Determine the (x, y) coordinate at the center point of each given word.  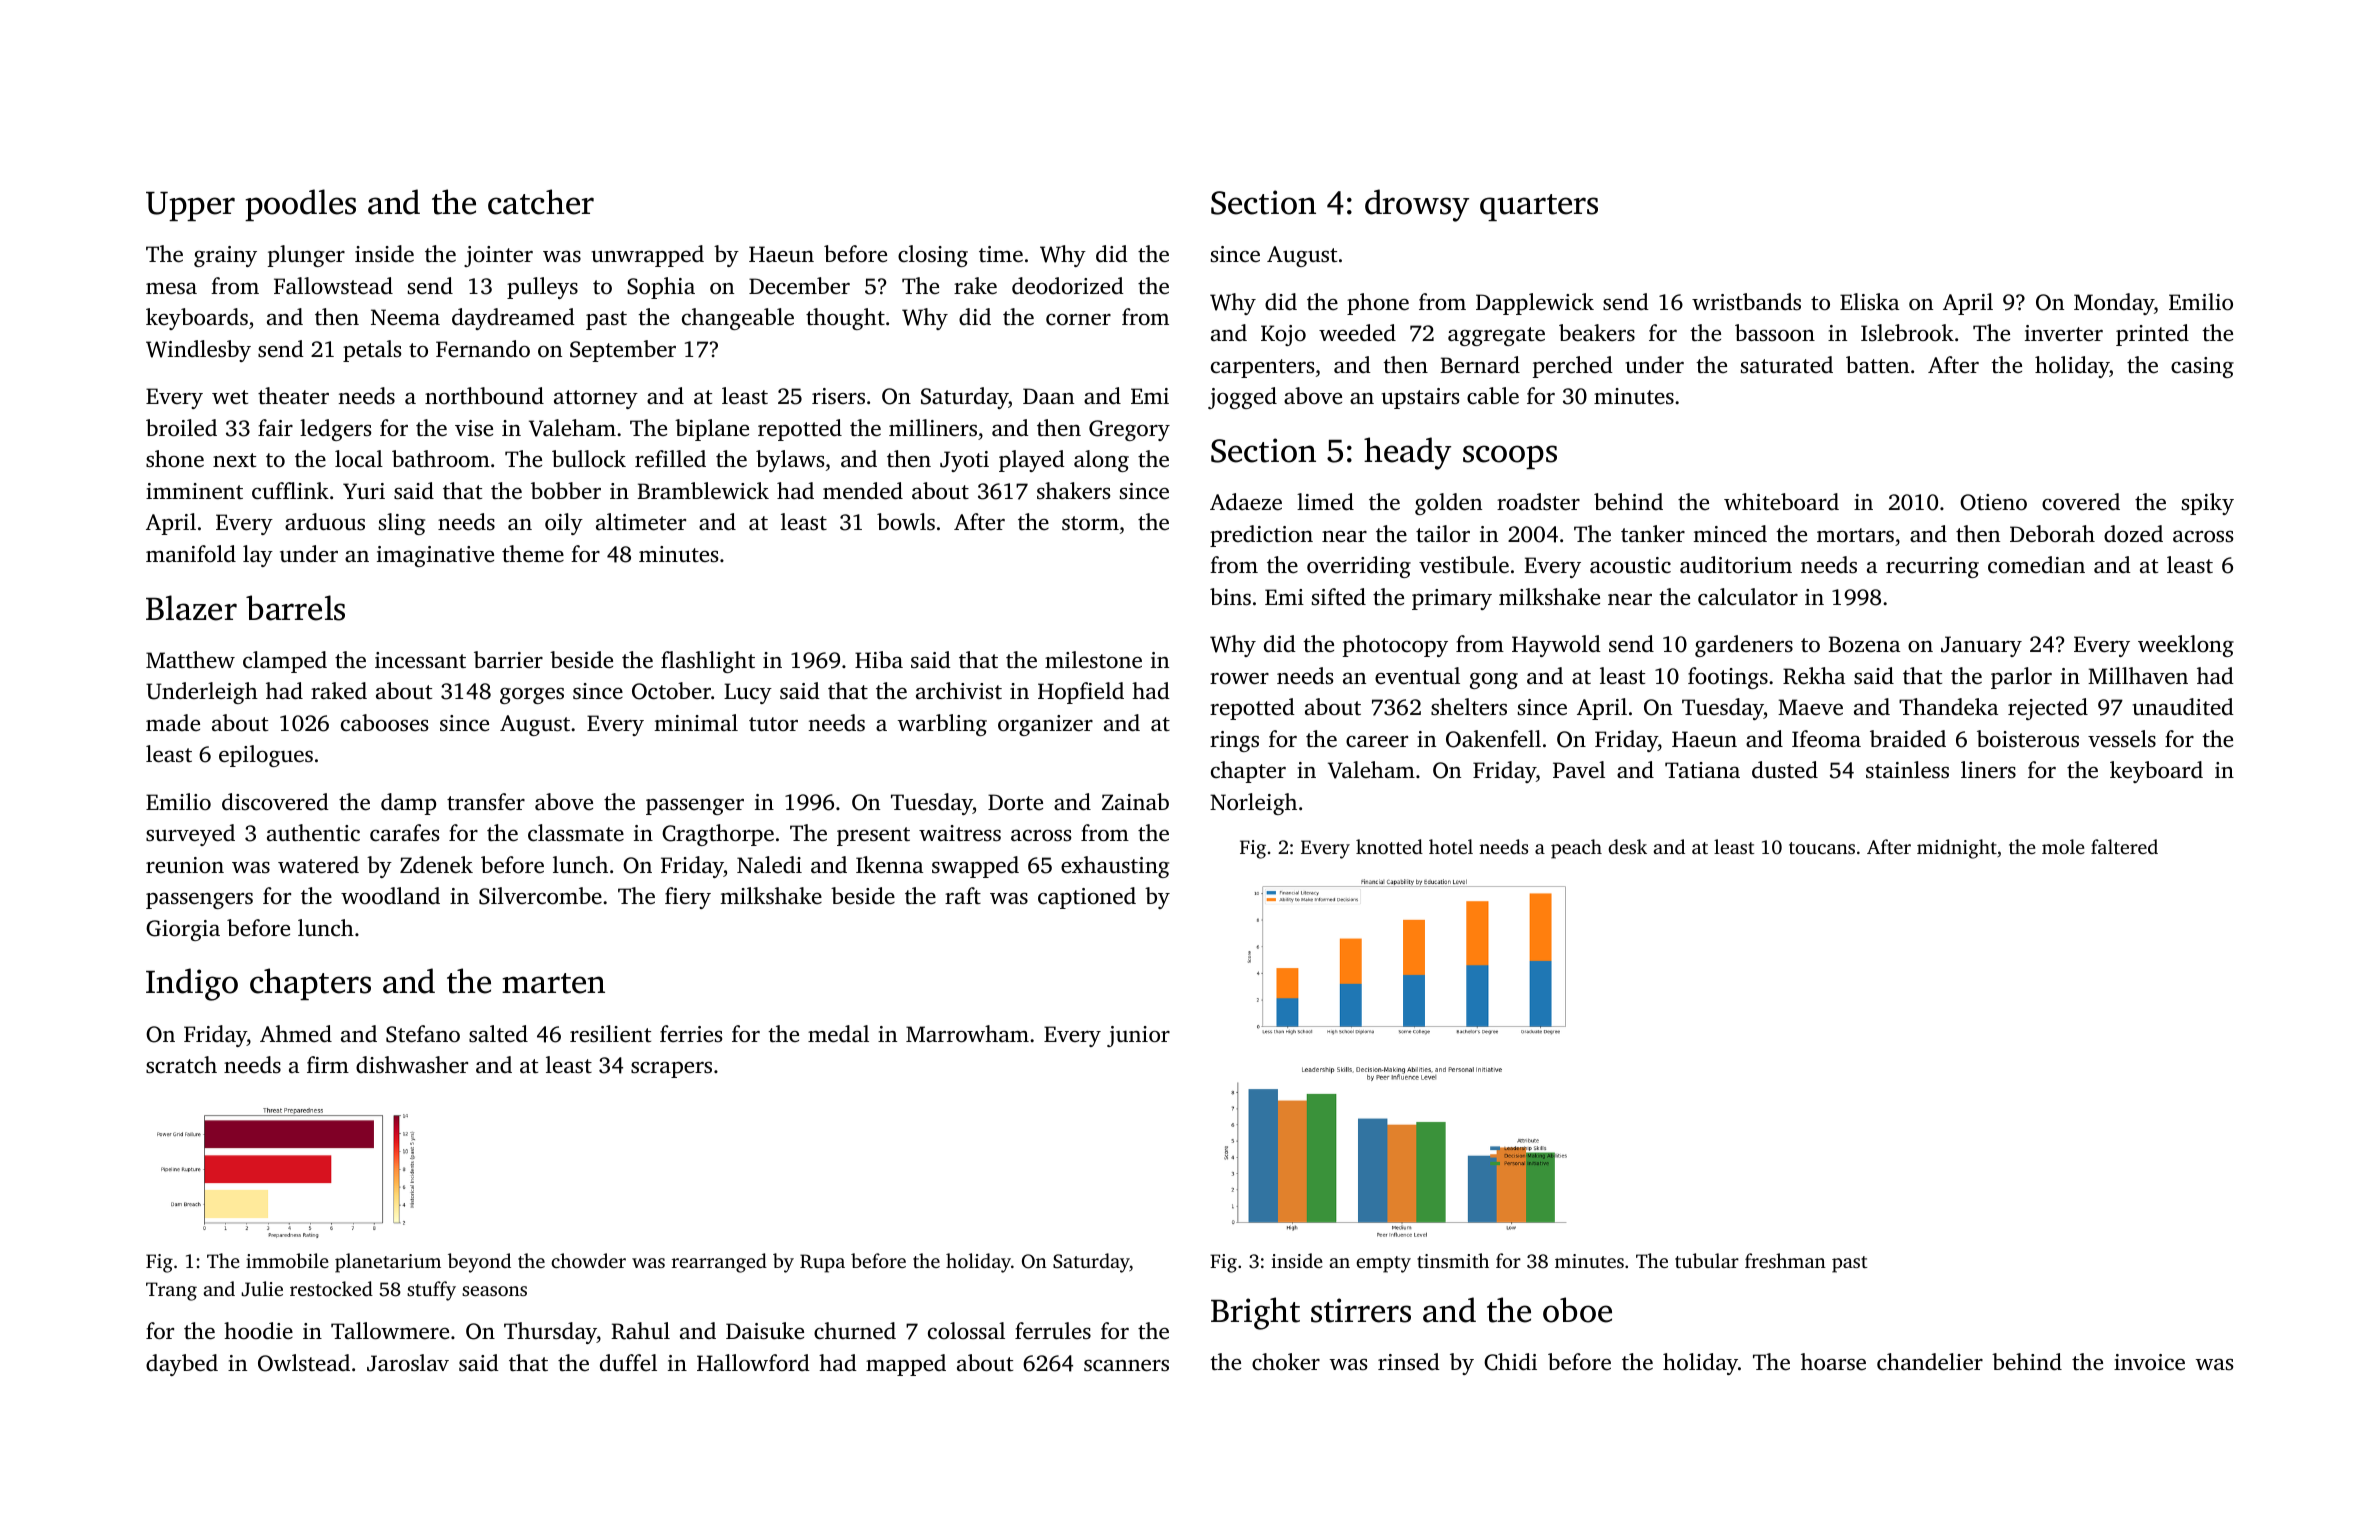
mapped (906, 1365)
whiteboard (1781, 502)
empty (1383, 1264)
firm (328, 1064)
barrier (508, 659)
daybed (182, 1365)
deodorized (1068, 286)
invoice (2149, 1362)
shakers (1073, 490)
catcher (541, 202)
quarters (1539, 207)
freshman (1785, 1260)
